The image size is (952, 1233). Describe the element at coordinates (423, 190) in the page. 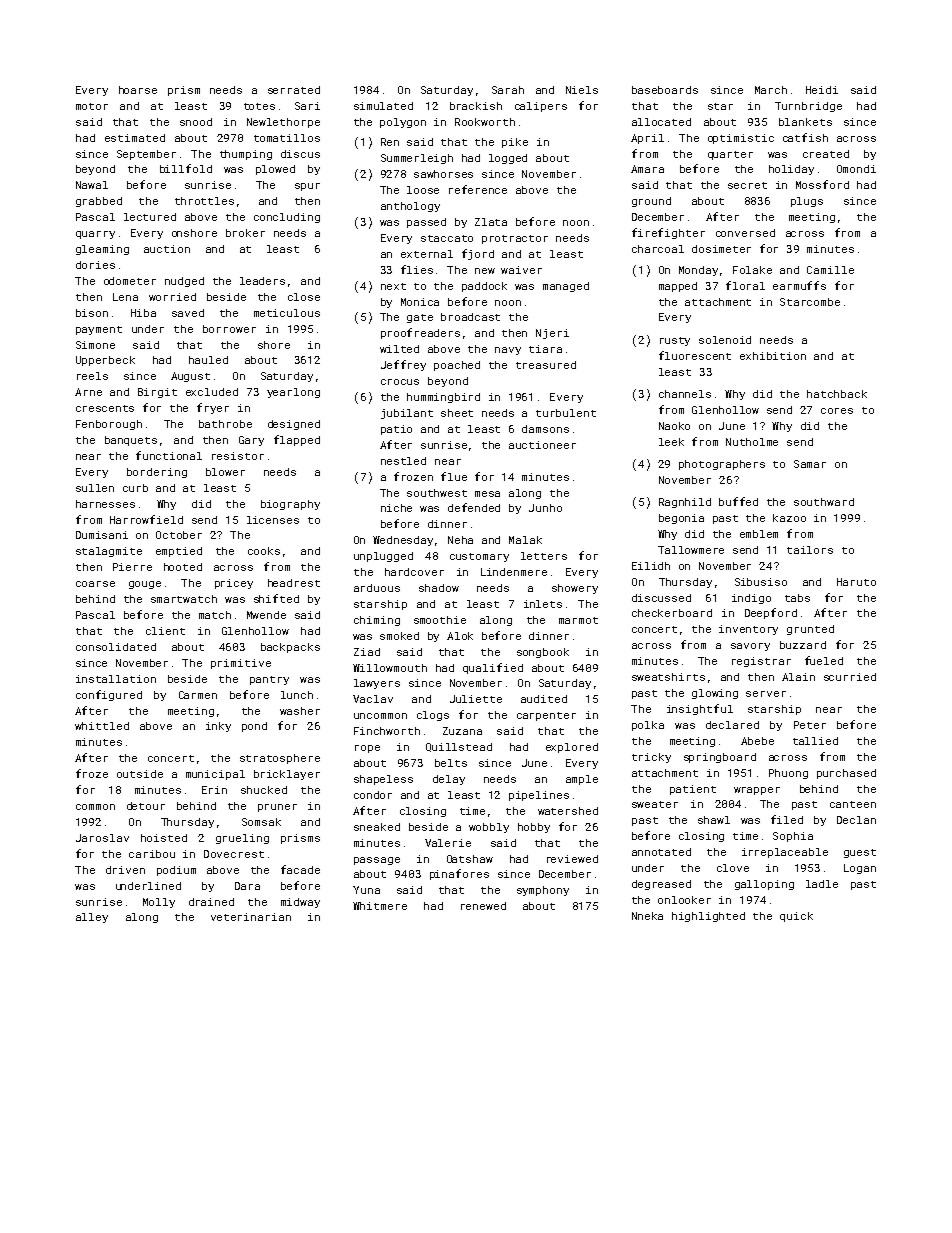

I see `loose` at that location.
